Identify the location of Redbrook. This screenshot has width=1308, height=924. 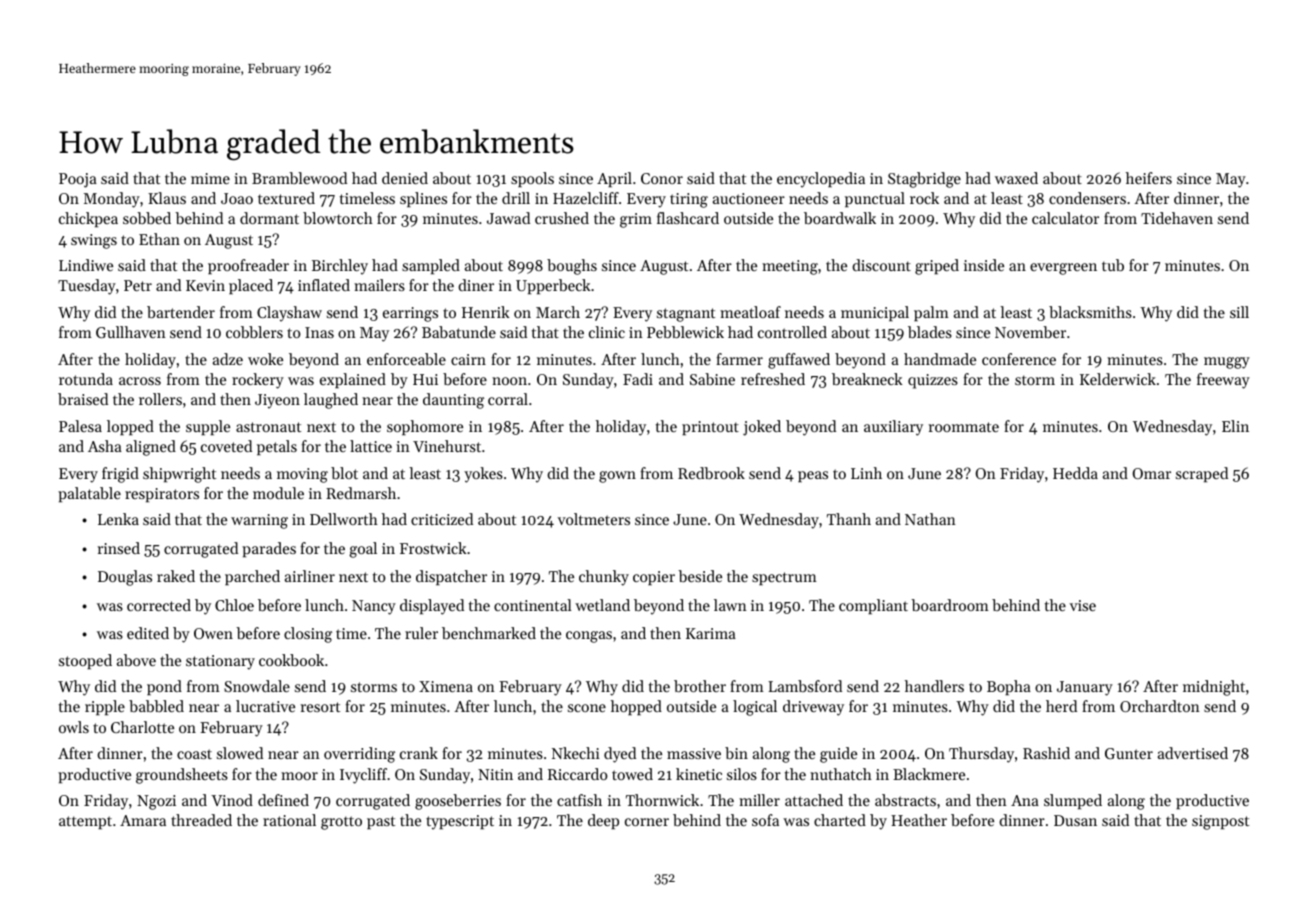
(711, 473).
